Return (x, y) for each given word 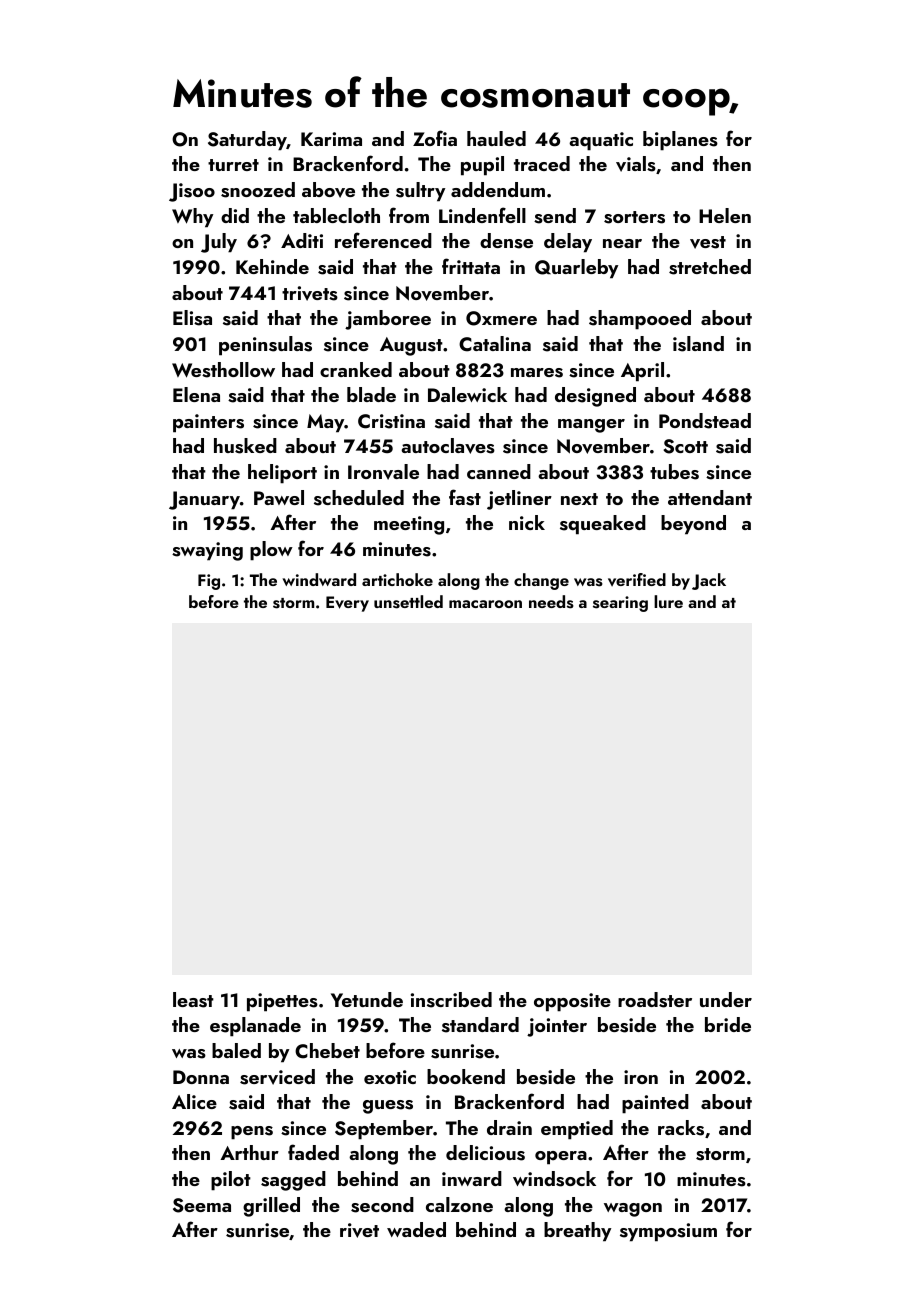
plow (271, 551)
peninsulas (265, 346)
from (409, 215)
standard (480, 1025)
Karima (331, 139)
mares (537, 373)
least (193, 1000)
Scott (685, 446)
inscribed (451, 1000)
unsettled (408, 602)
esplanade (255, 1027)
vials (636, 164)
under (726, 999)
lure (668, 601)
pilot (231, 1181)
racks (681, 1128)
